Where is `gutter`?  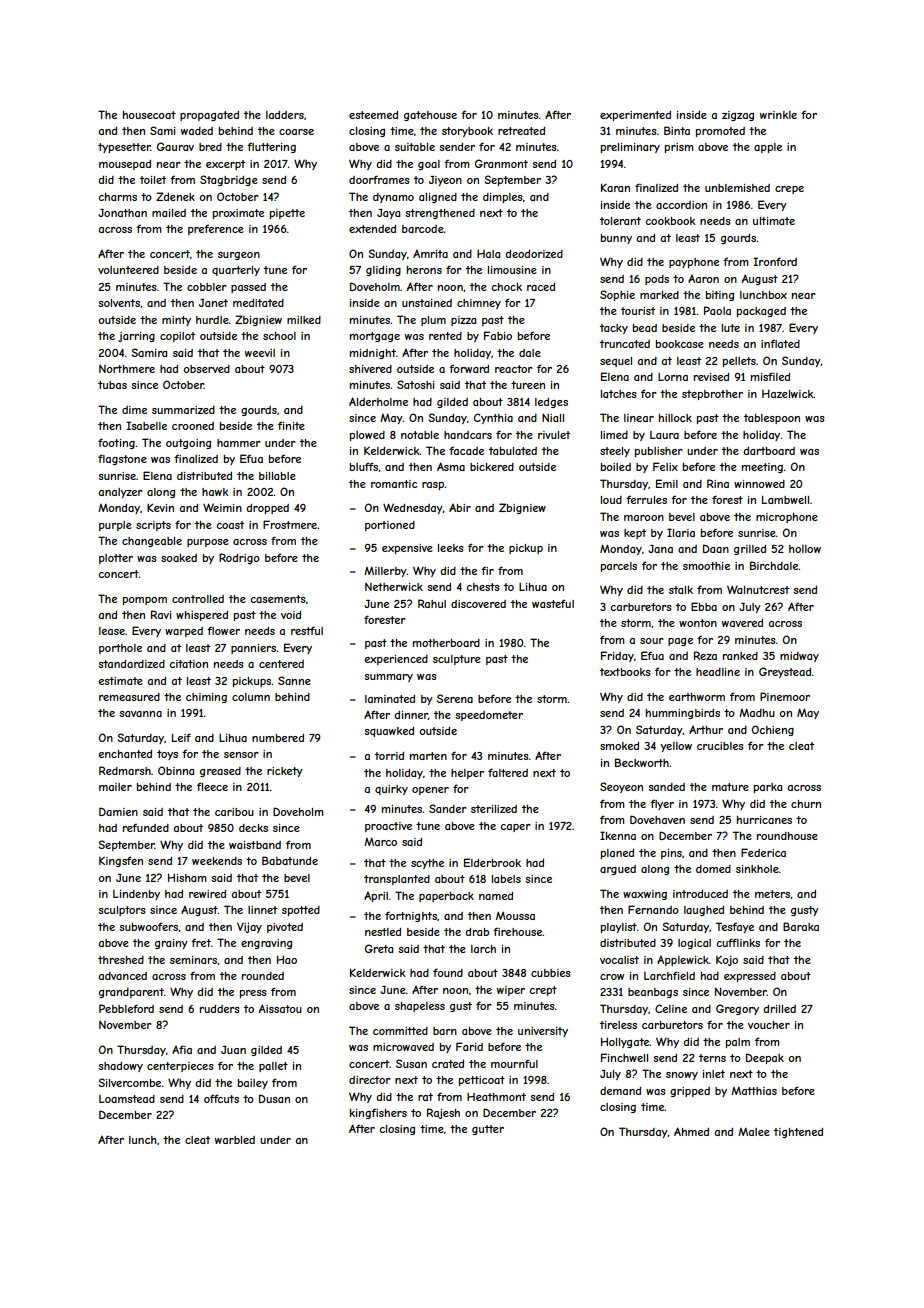
gutter is located at coordinates (488, 1130).
